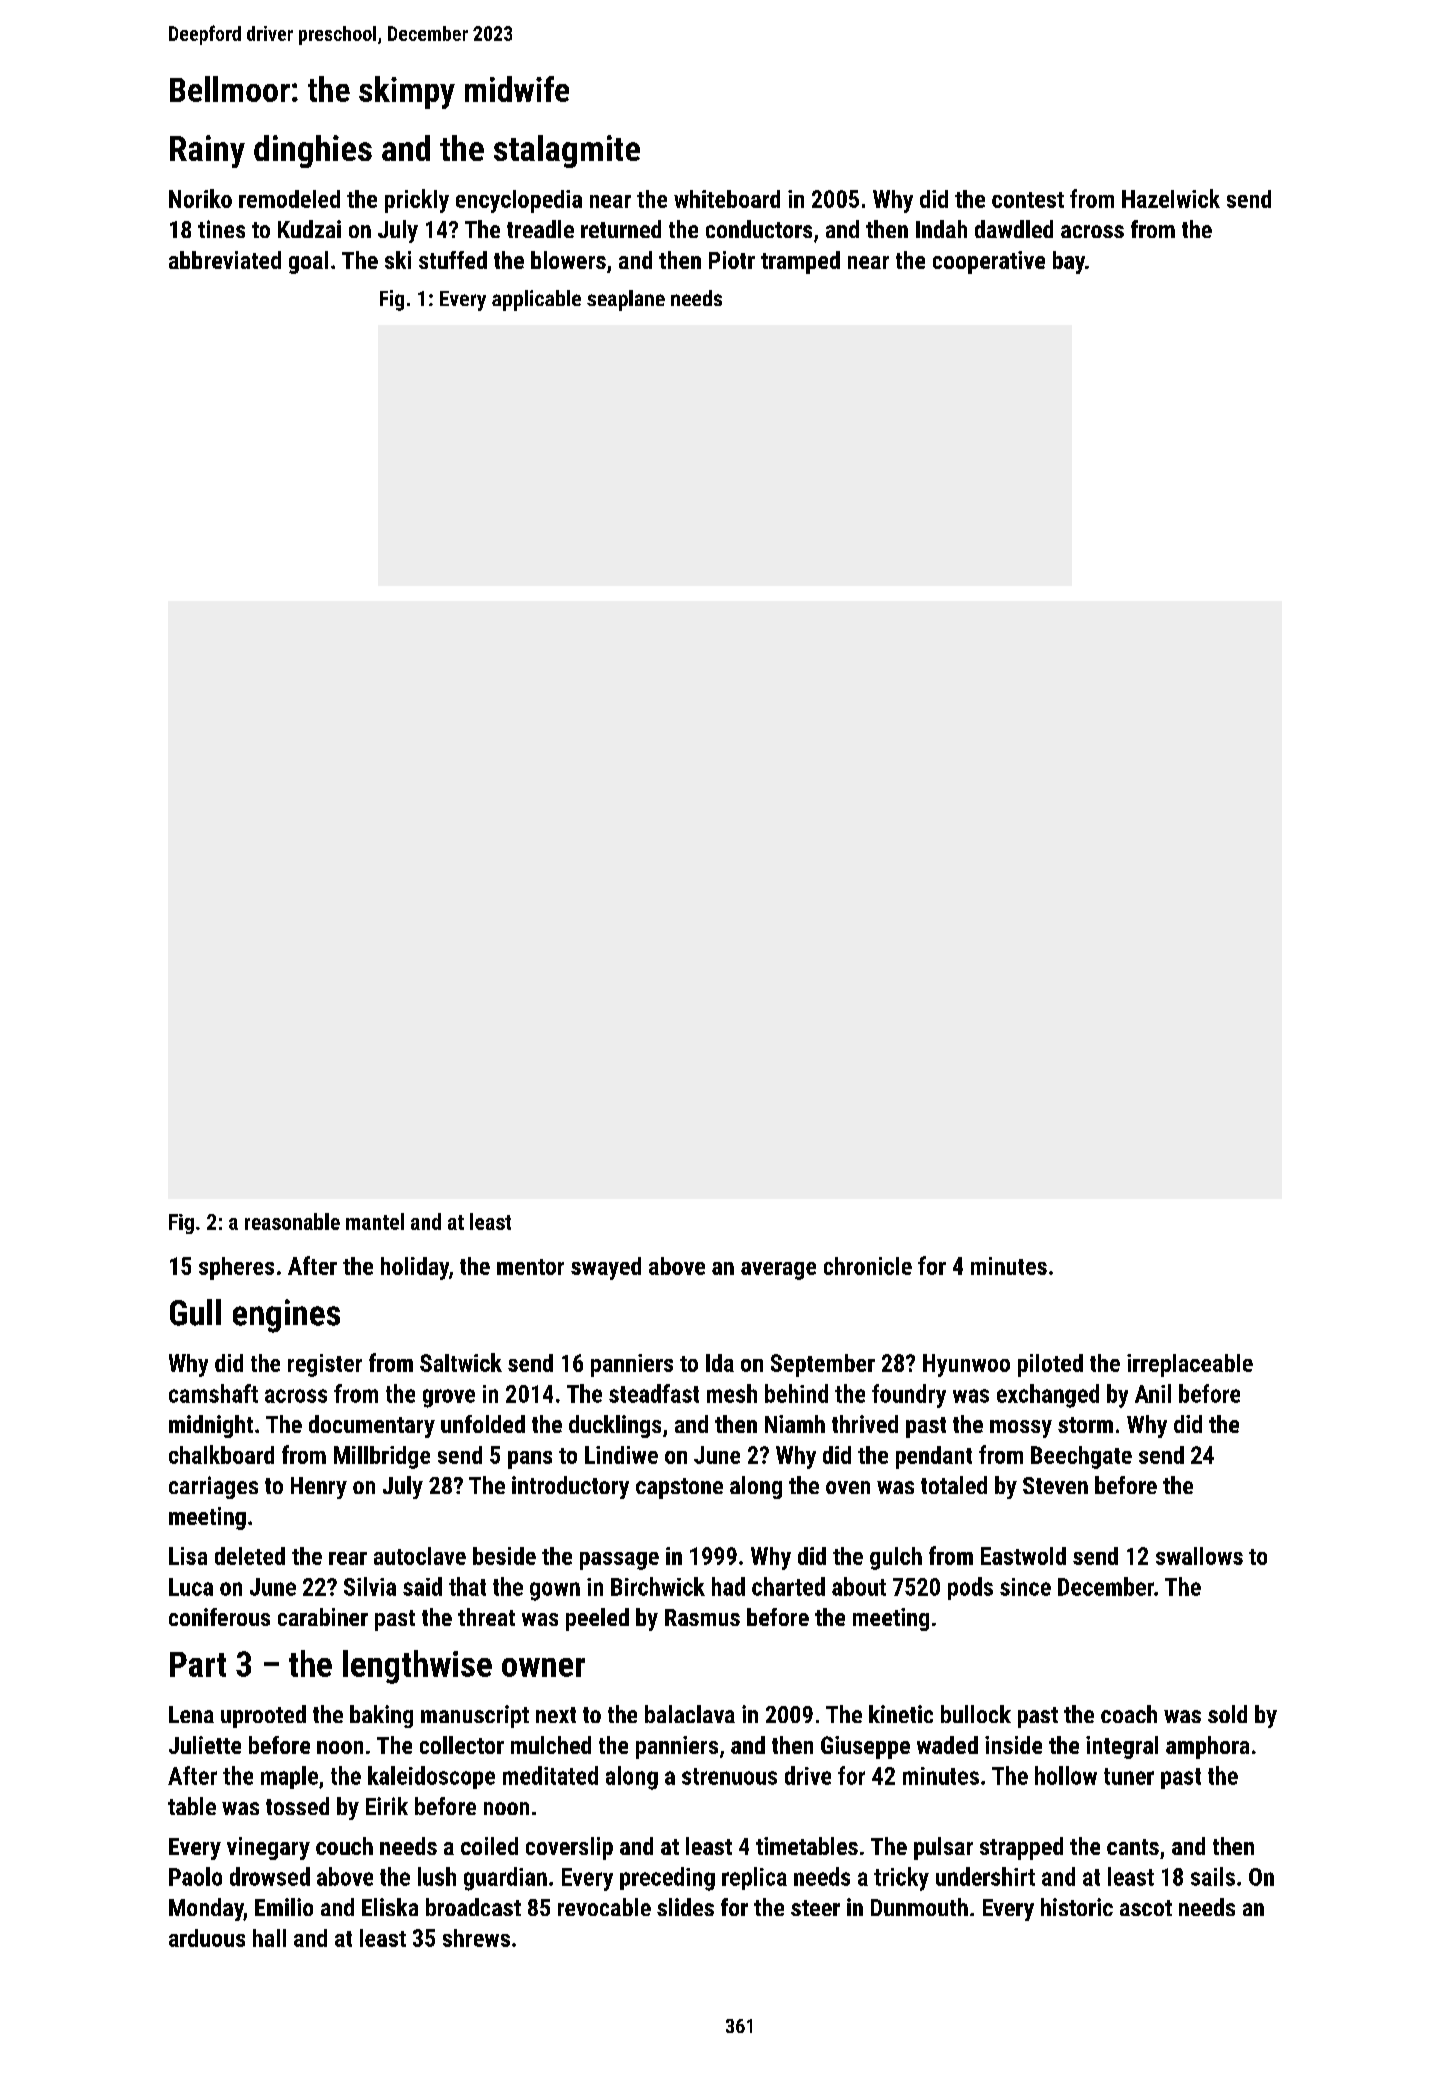 The image size is (1450, 2100). I want to click on abbreviated, so click(225, 260).
